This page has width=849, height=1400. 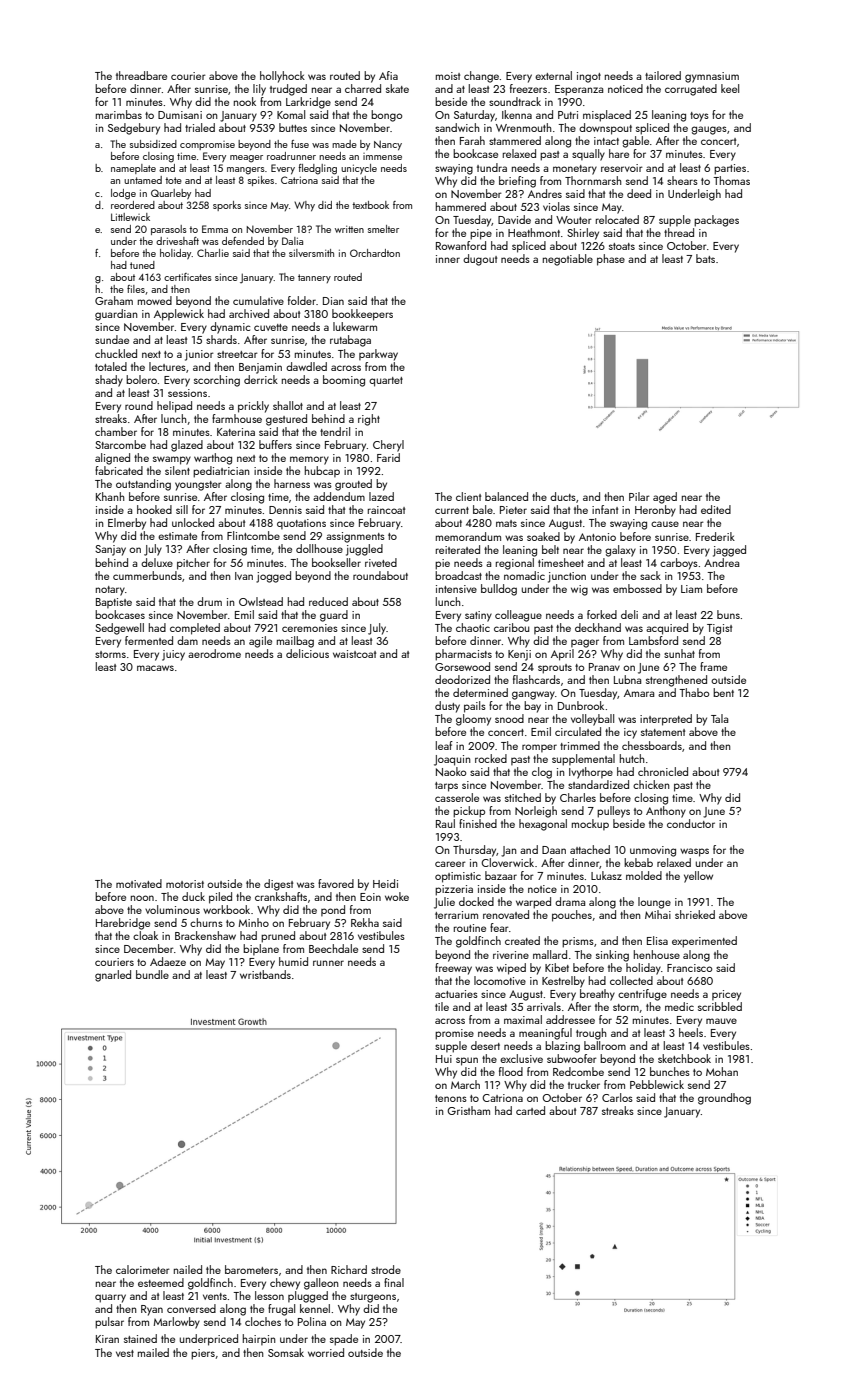 What do you see at coordinates (265, 974) in the page?
I see `wristbands` at bounding box center [265, 974].
